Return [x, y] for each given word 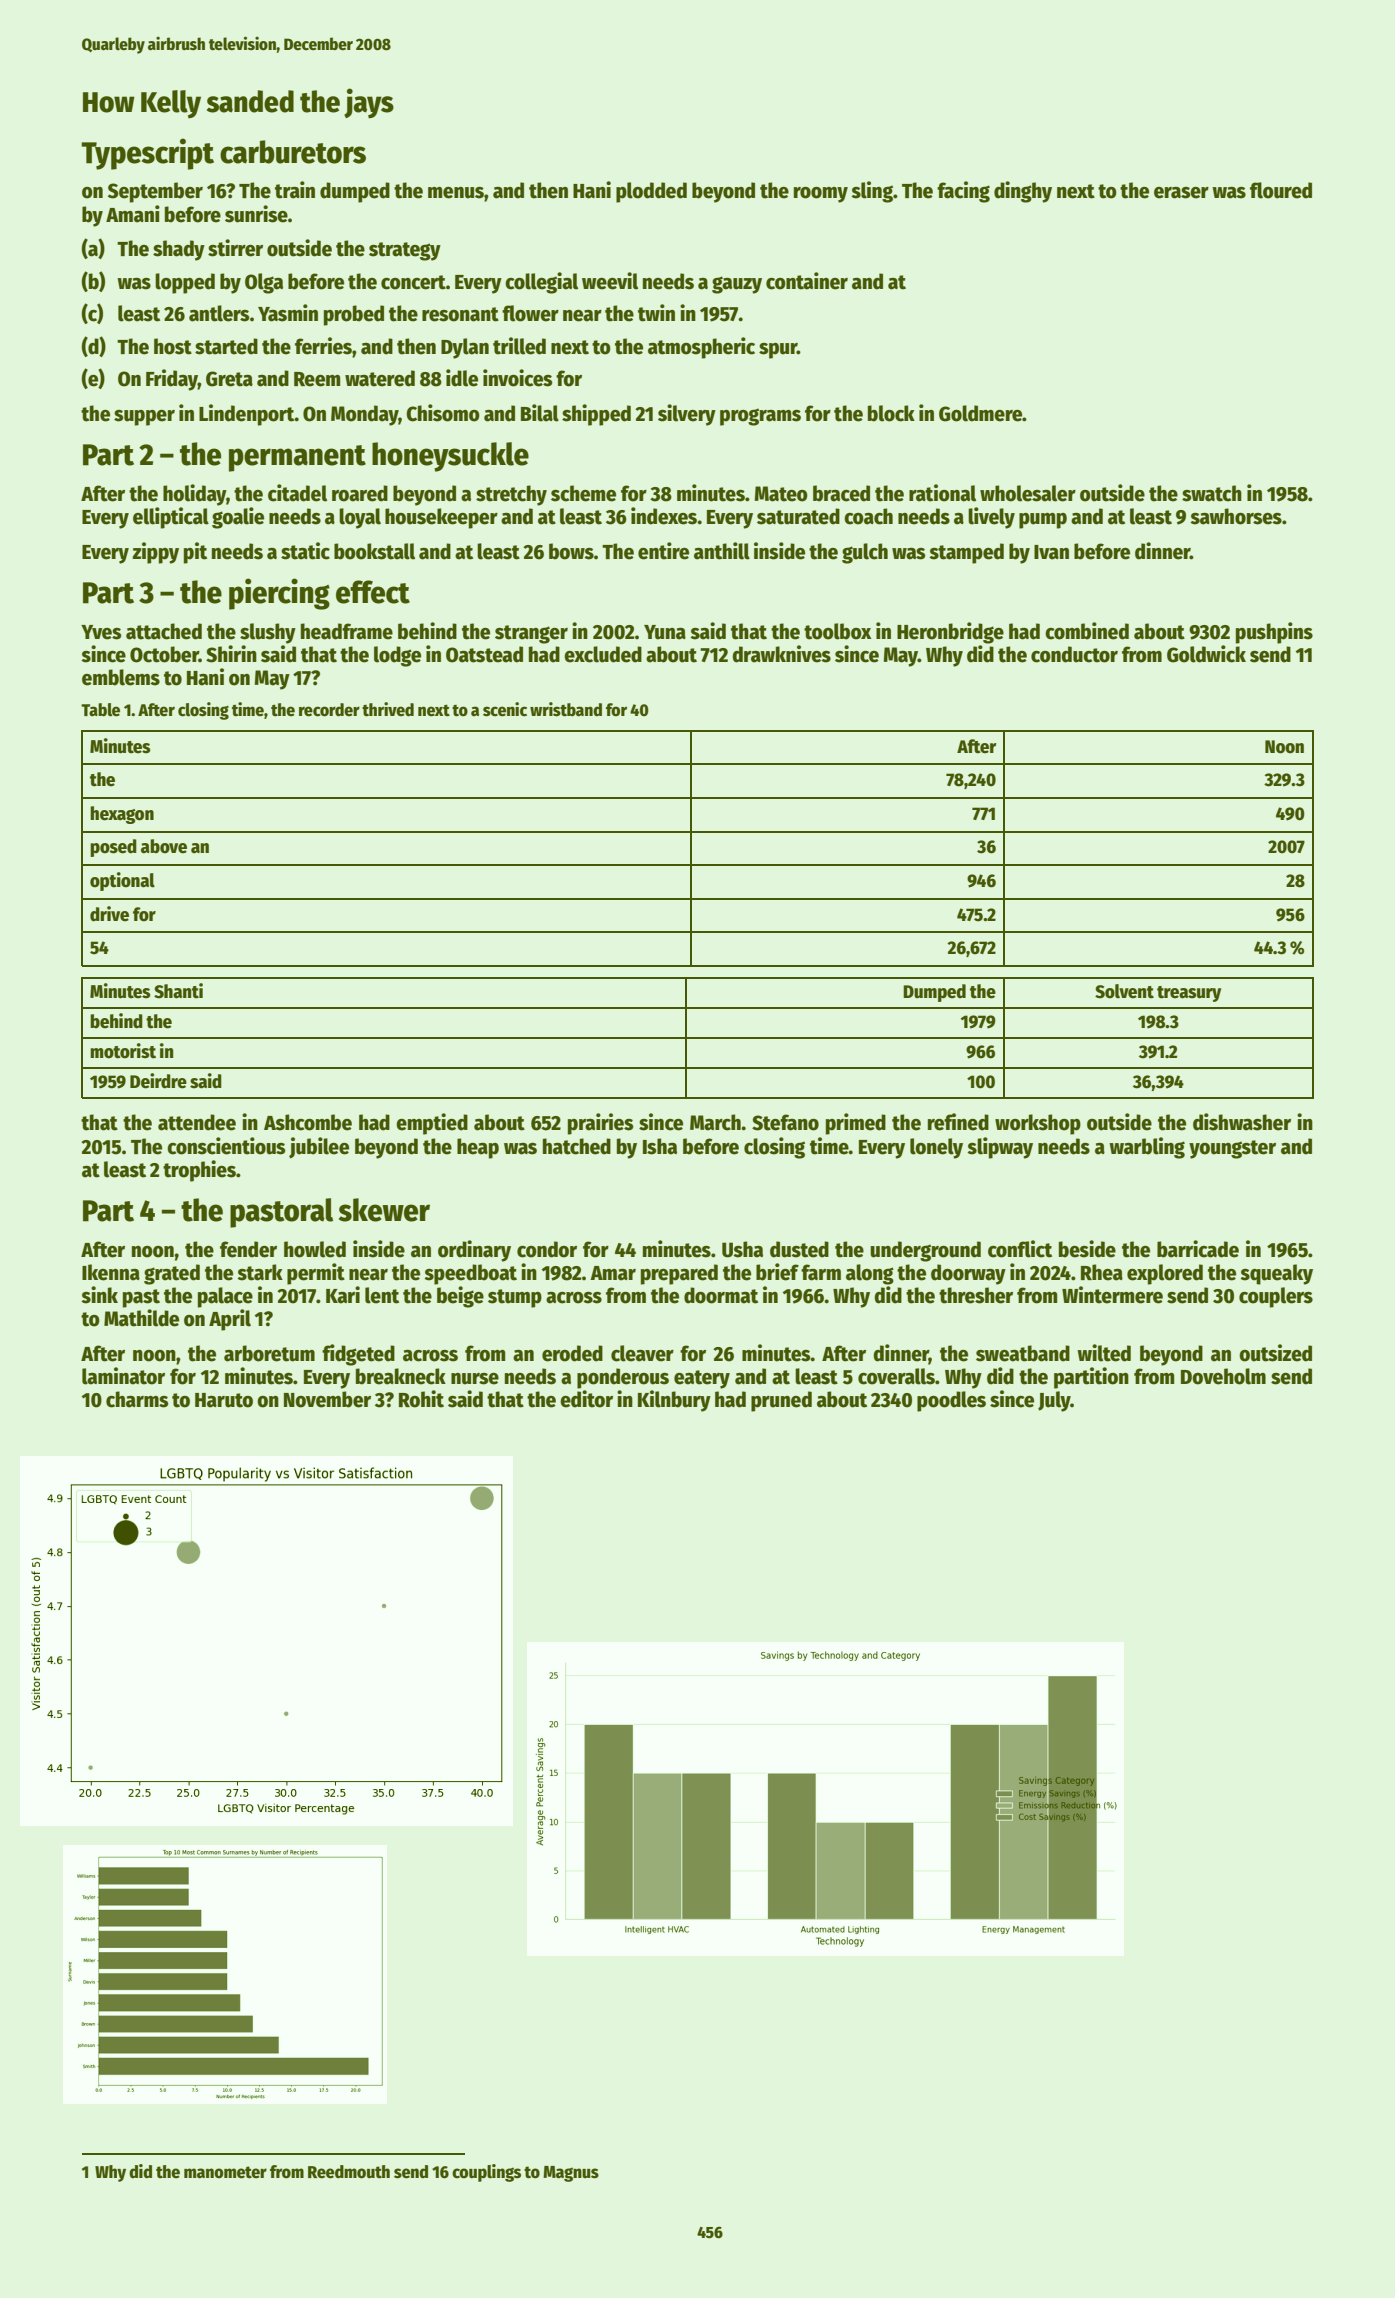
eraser [1181, 193]
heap [478, 1148]
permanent [297, 458]
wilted [1104, 1353]
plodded [651, 192]
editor [586, 1399]
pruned [781, 1401]
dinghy [1023, 192]
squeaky [1276, 1274]
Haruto [224, 1400]
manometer [225, 2172]
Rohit [421, 1399]
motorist [123, 1051]
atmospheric [701, 348]
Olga [264, 283]
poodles [951, 1401]
